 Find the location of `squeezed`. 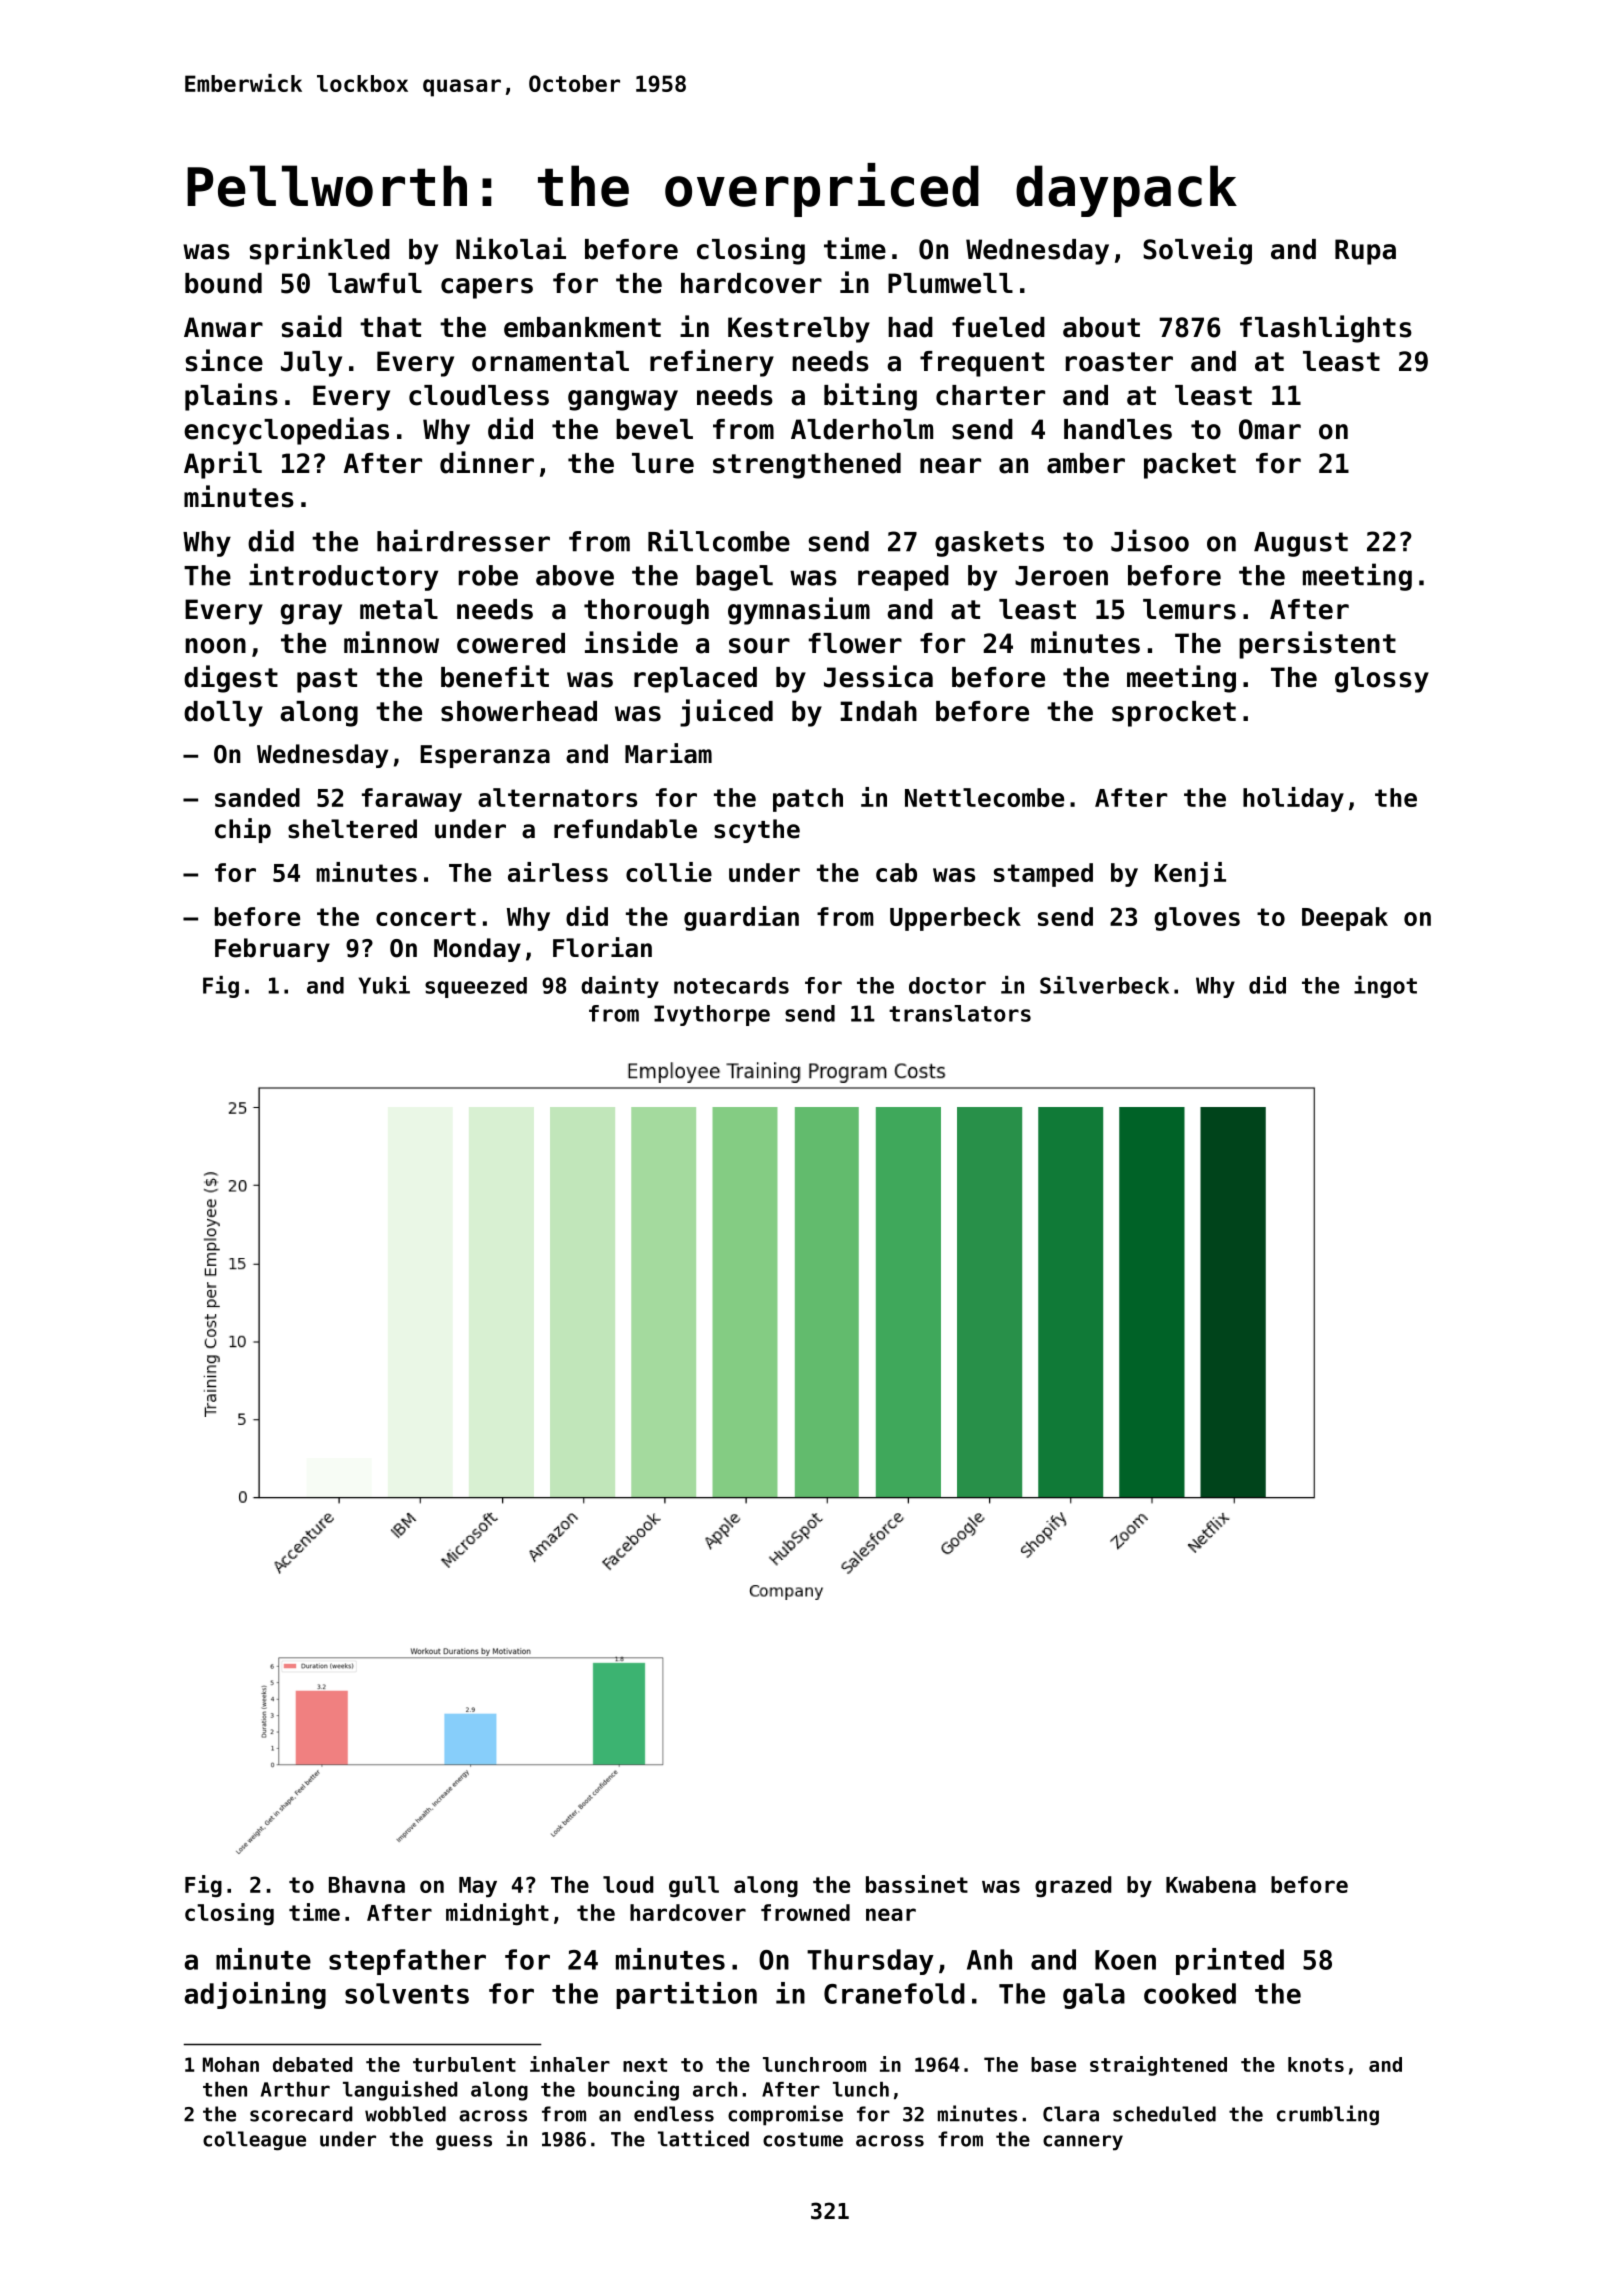

squeezed is located at coordinates (476, 987).
